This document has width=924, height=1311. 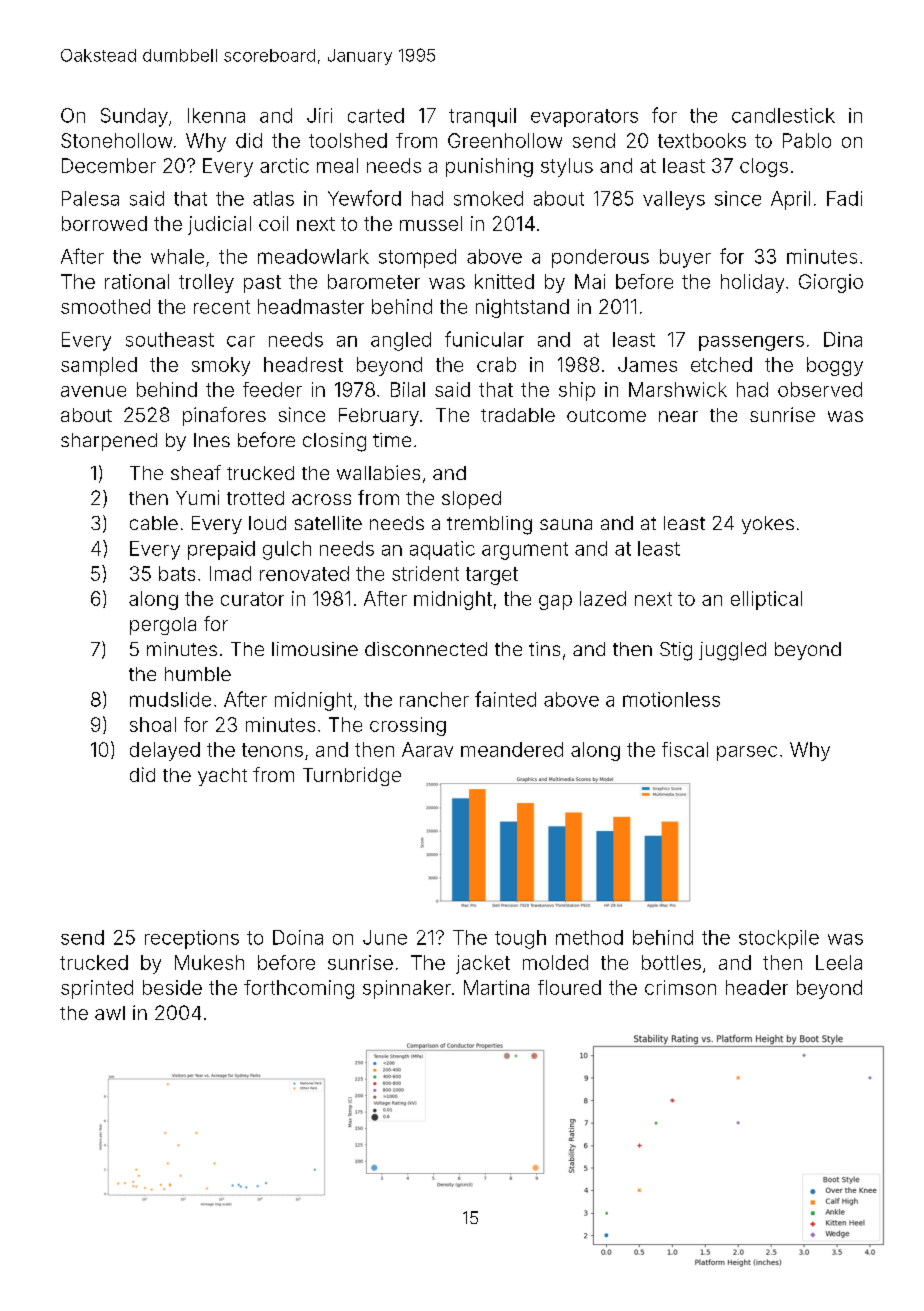 I want to click on Ikenna, so click(x=216, y=115).
